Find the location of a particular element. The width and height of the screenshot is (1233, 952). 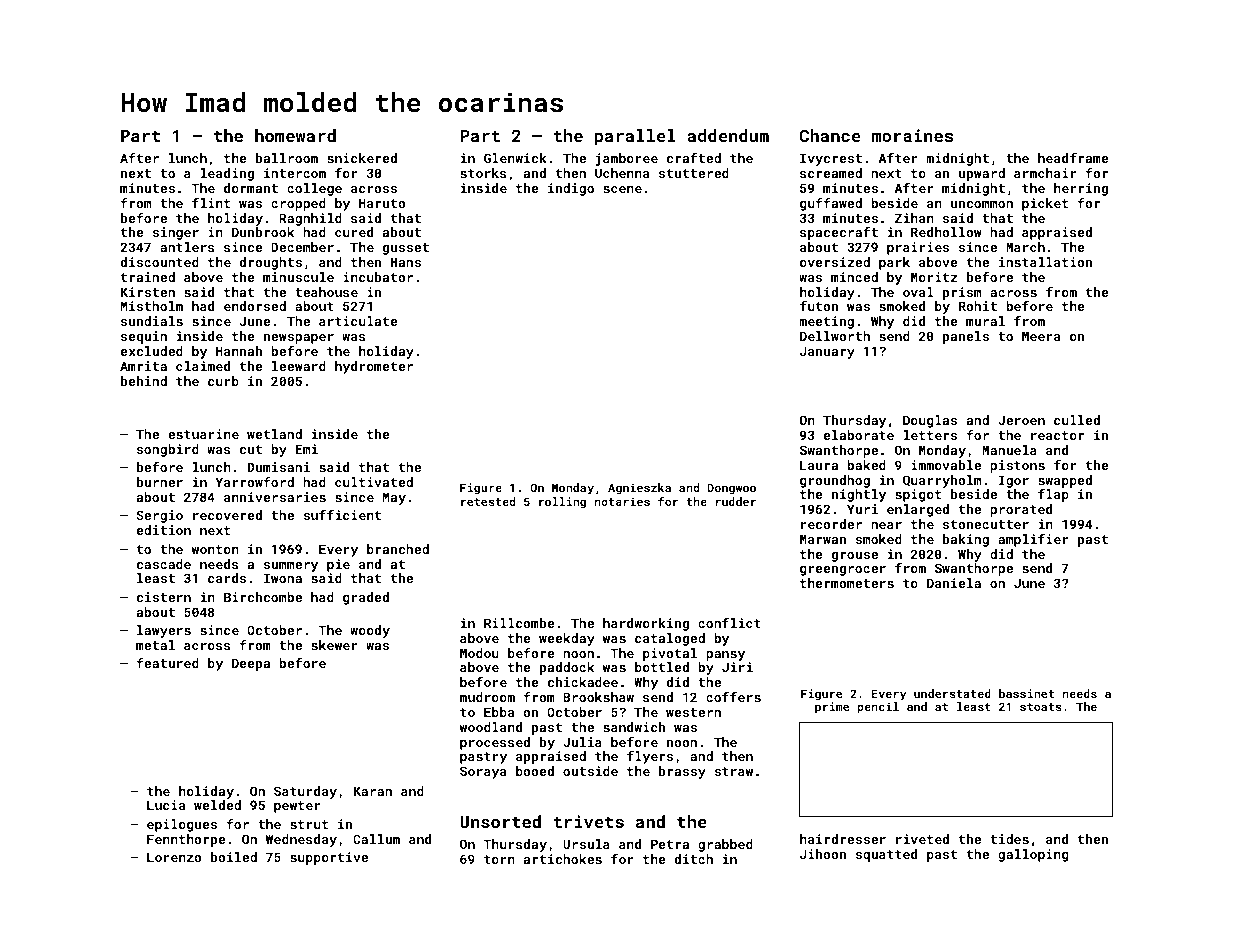

Rillcombe is located at coordinates (519, 623).
